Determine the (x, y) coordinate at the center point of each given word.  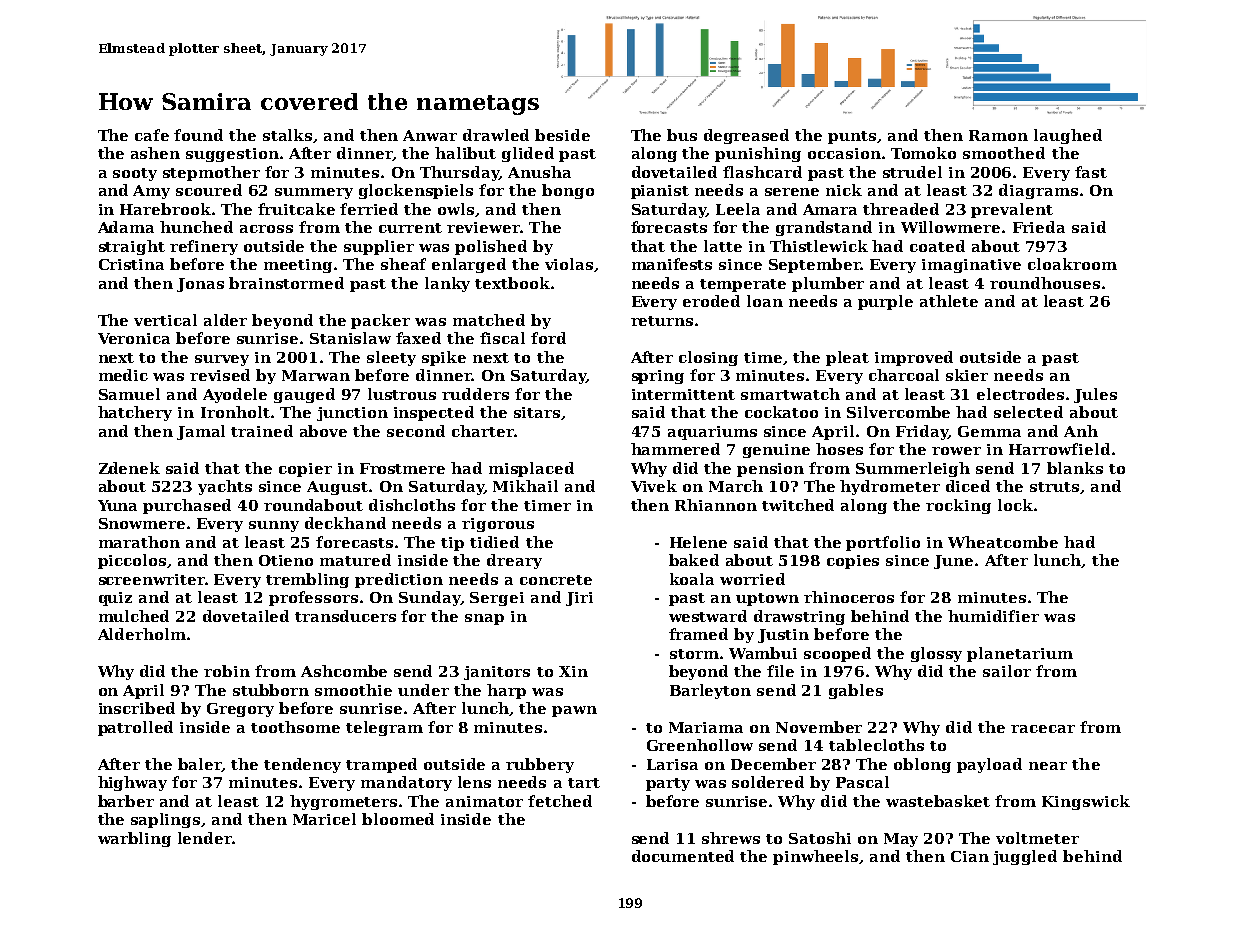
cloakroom (1072, 264)
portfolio (883, 543)
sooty (135, 174)
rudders (475, 394)
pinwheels (815, 857)
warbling (134, 839)
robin (227, 671)
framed (698, 634)
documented (683, 856)
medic (123, 375)
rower (956, 451)
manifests (672, 264)
